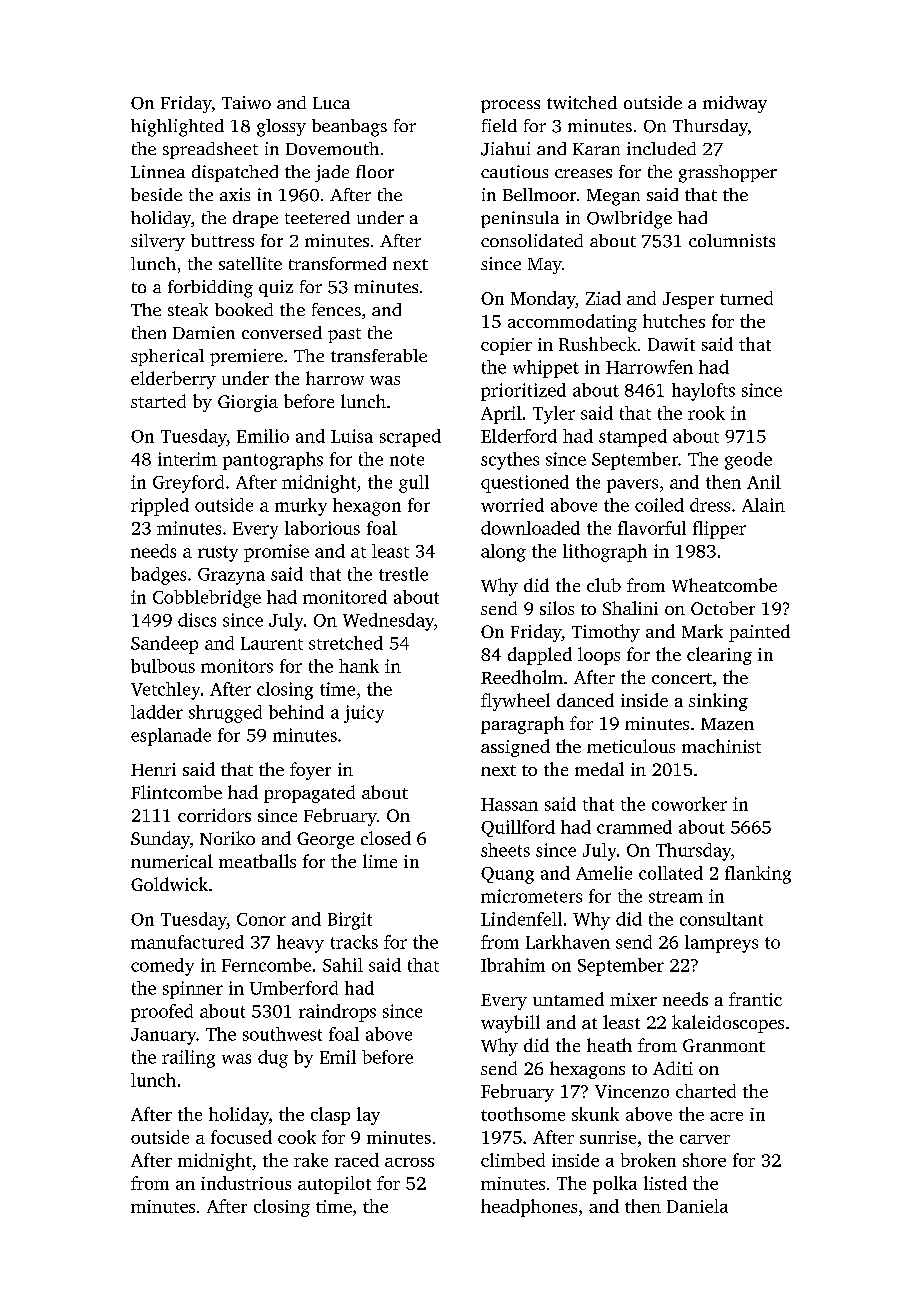 Image resolution: width=924 pixels, height=1314 pixels. Describe the element at coordinates (163, 666) in the screenshot. I see `bulbous` at that location.
